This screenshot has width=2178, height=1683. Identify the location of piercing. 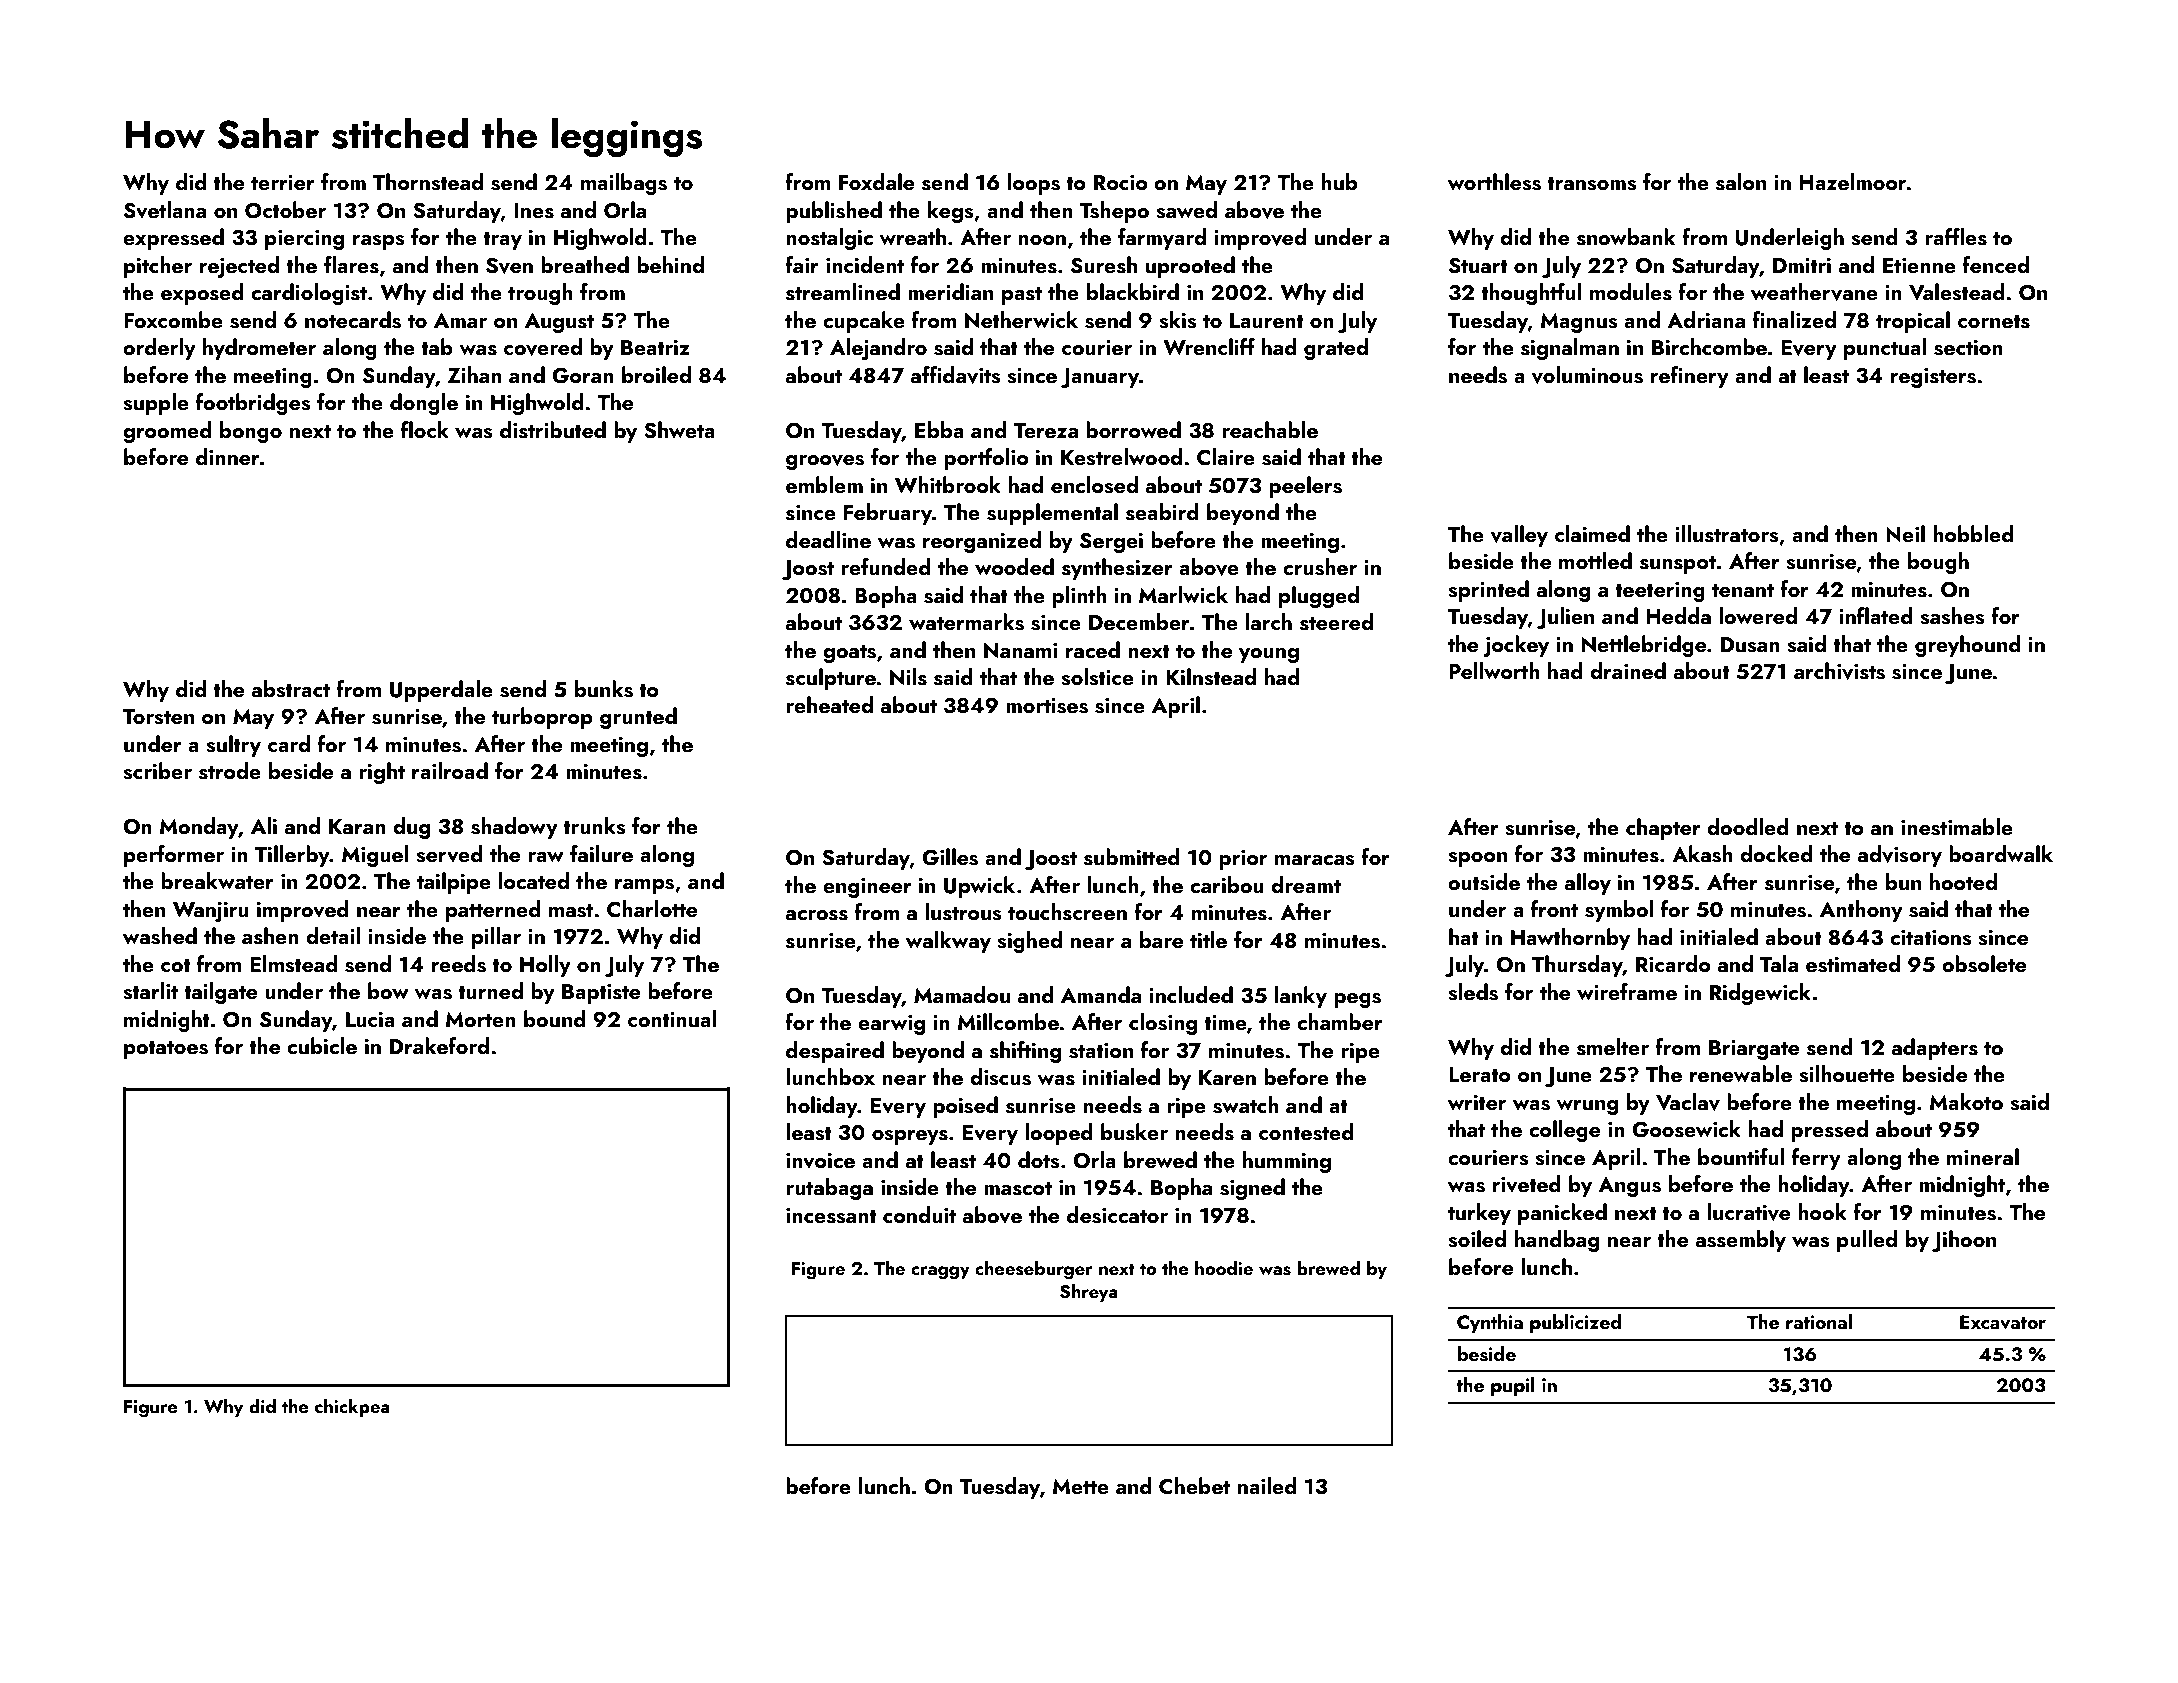
(304, 240).
